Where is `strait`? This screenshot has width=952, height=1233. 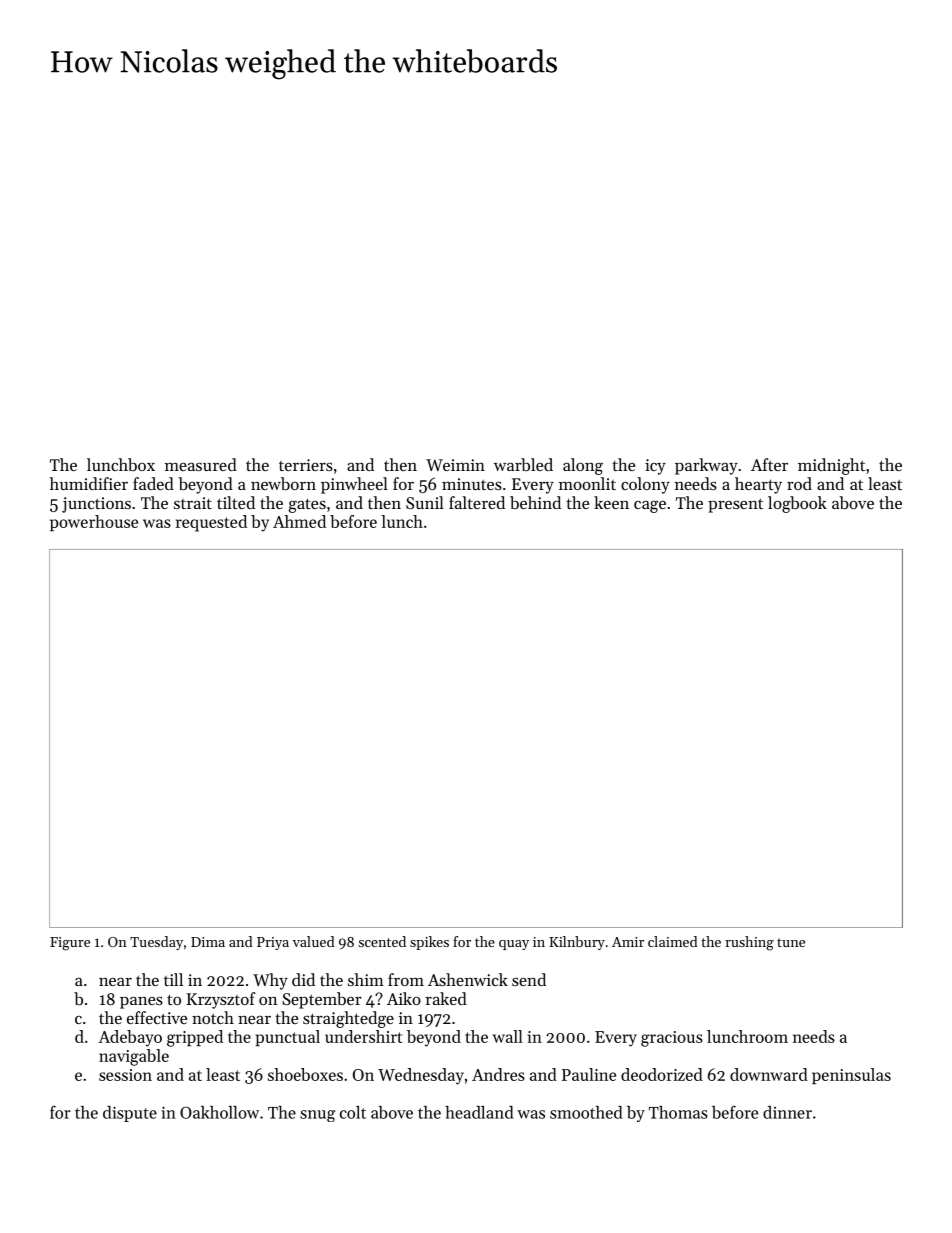
strait is located at coordinates (193, 503).
